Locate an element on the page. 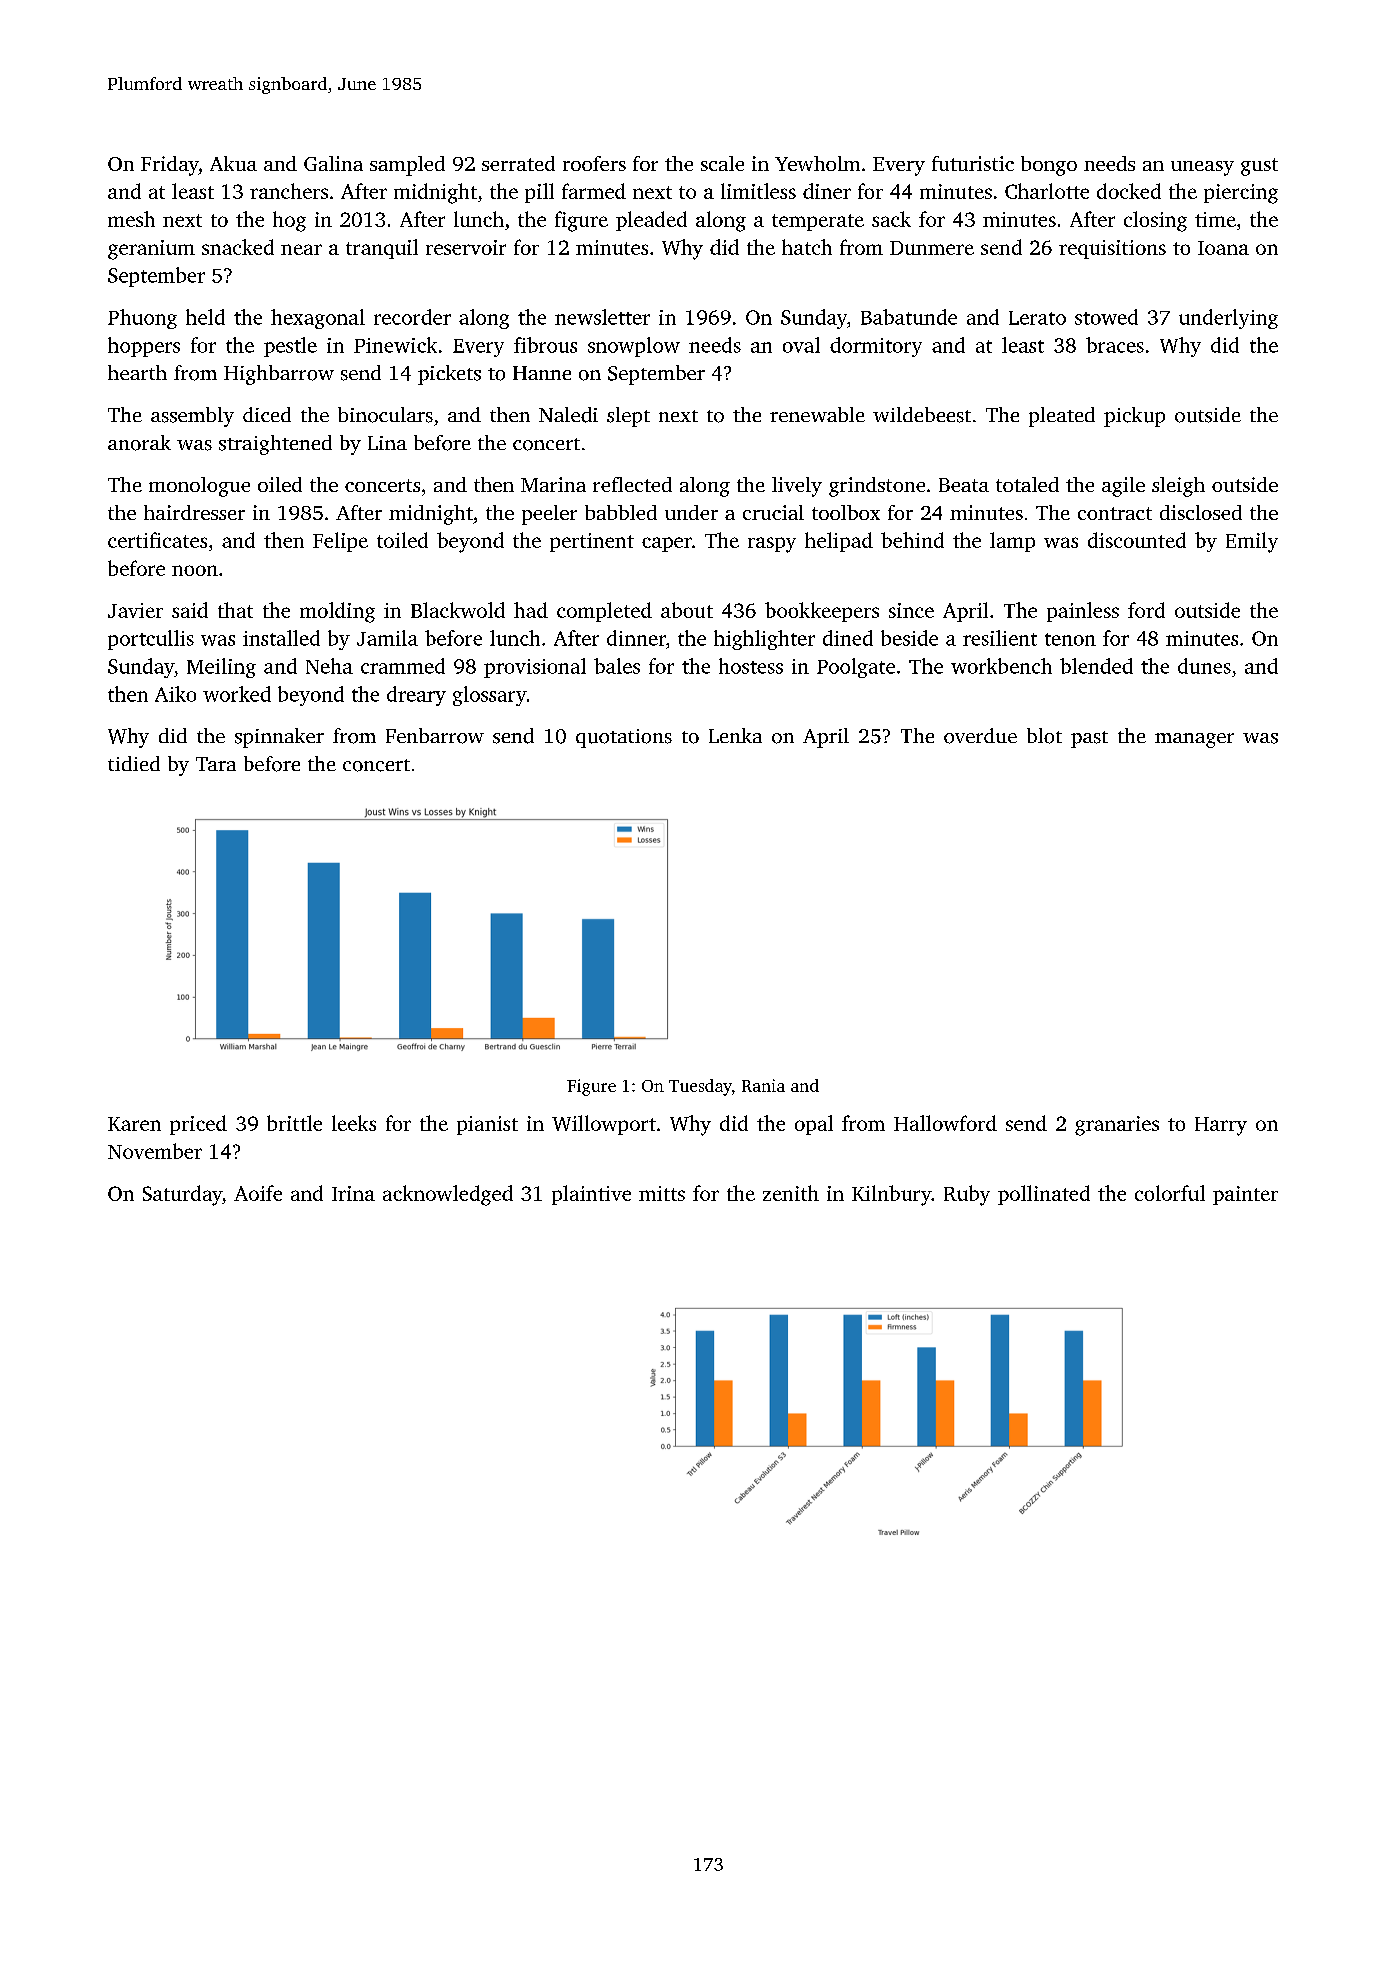 The width and height of the document is (1386, 1969). Javier is located at coordinates (135, 610).
